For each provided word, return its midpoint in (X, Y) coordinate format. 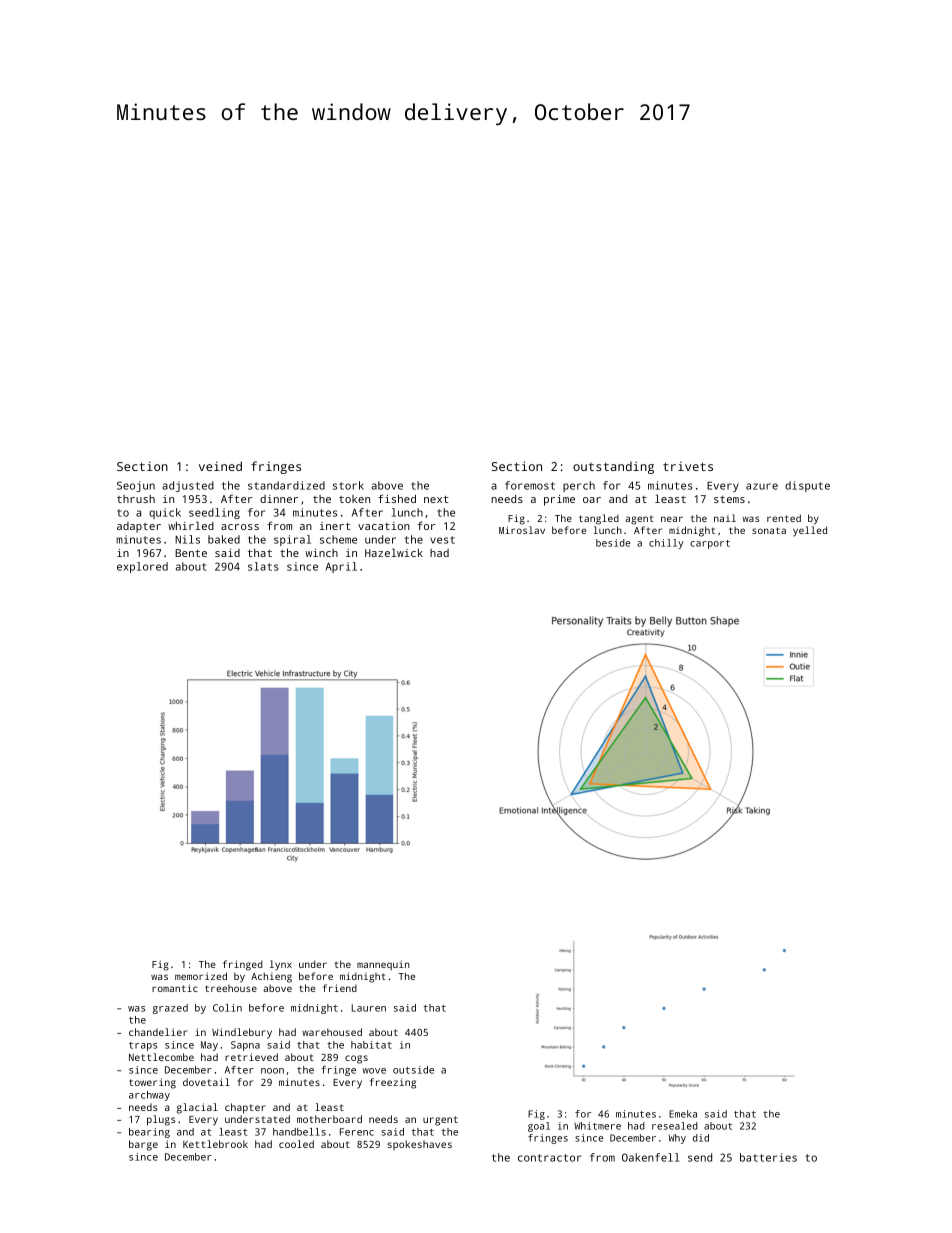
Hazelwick (394, 552)
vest (442, 540)
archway (149, 1096)
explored (142, 567)
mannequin (383, 965)
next (436, 499)
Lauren (369, 1008)
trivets (688, 466)
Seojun (136, 486)
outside (413, 1070)
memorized (201, 976)
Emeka (683, 1114)
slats (263, 566)
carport (710, 544)
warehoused (332, 1032)
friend (340, 988)
